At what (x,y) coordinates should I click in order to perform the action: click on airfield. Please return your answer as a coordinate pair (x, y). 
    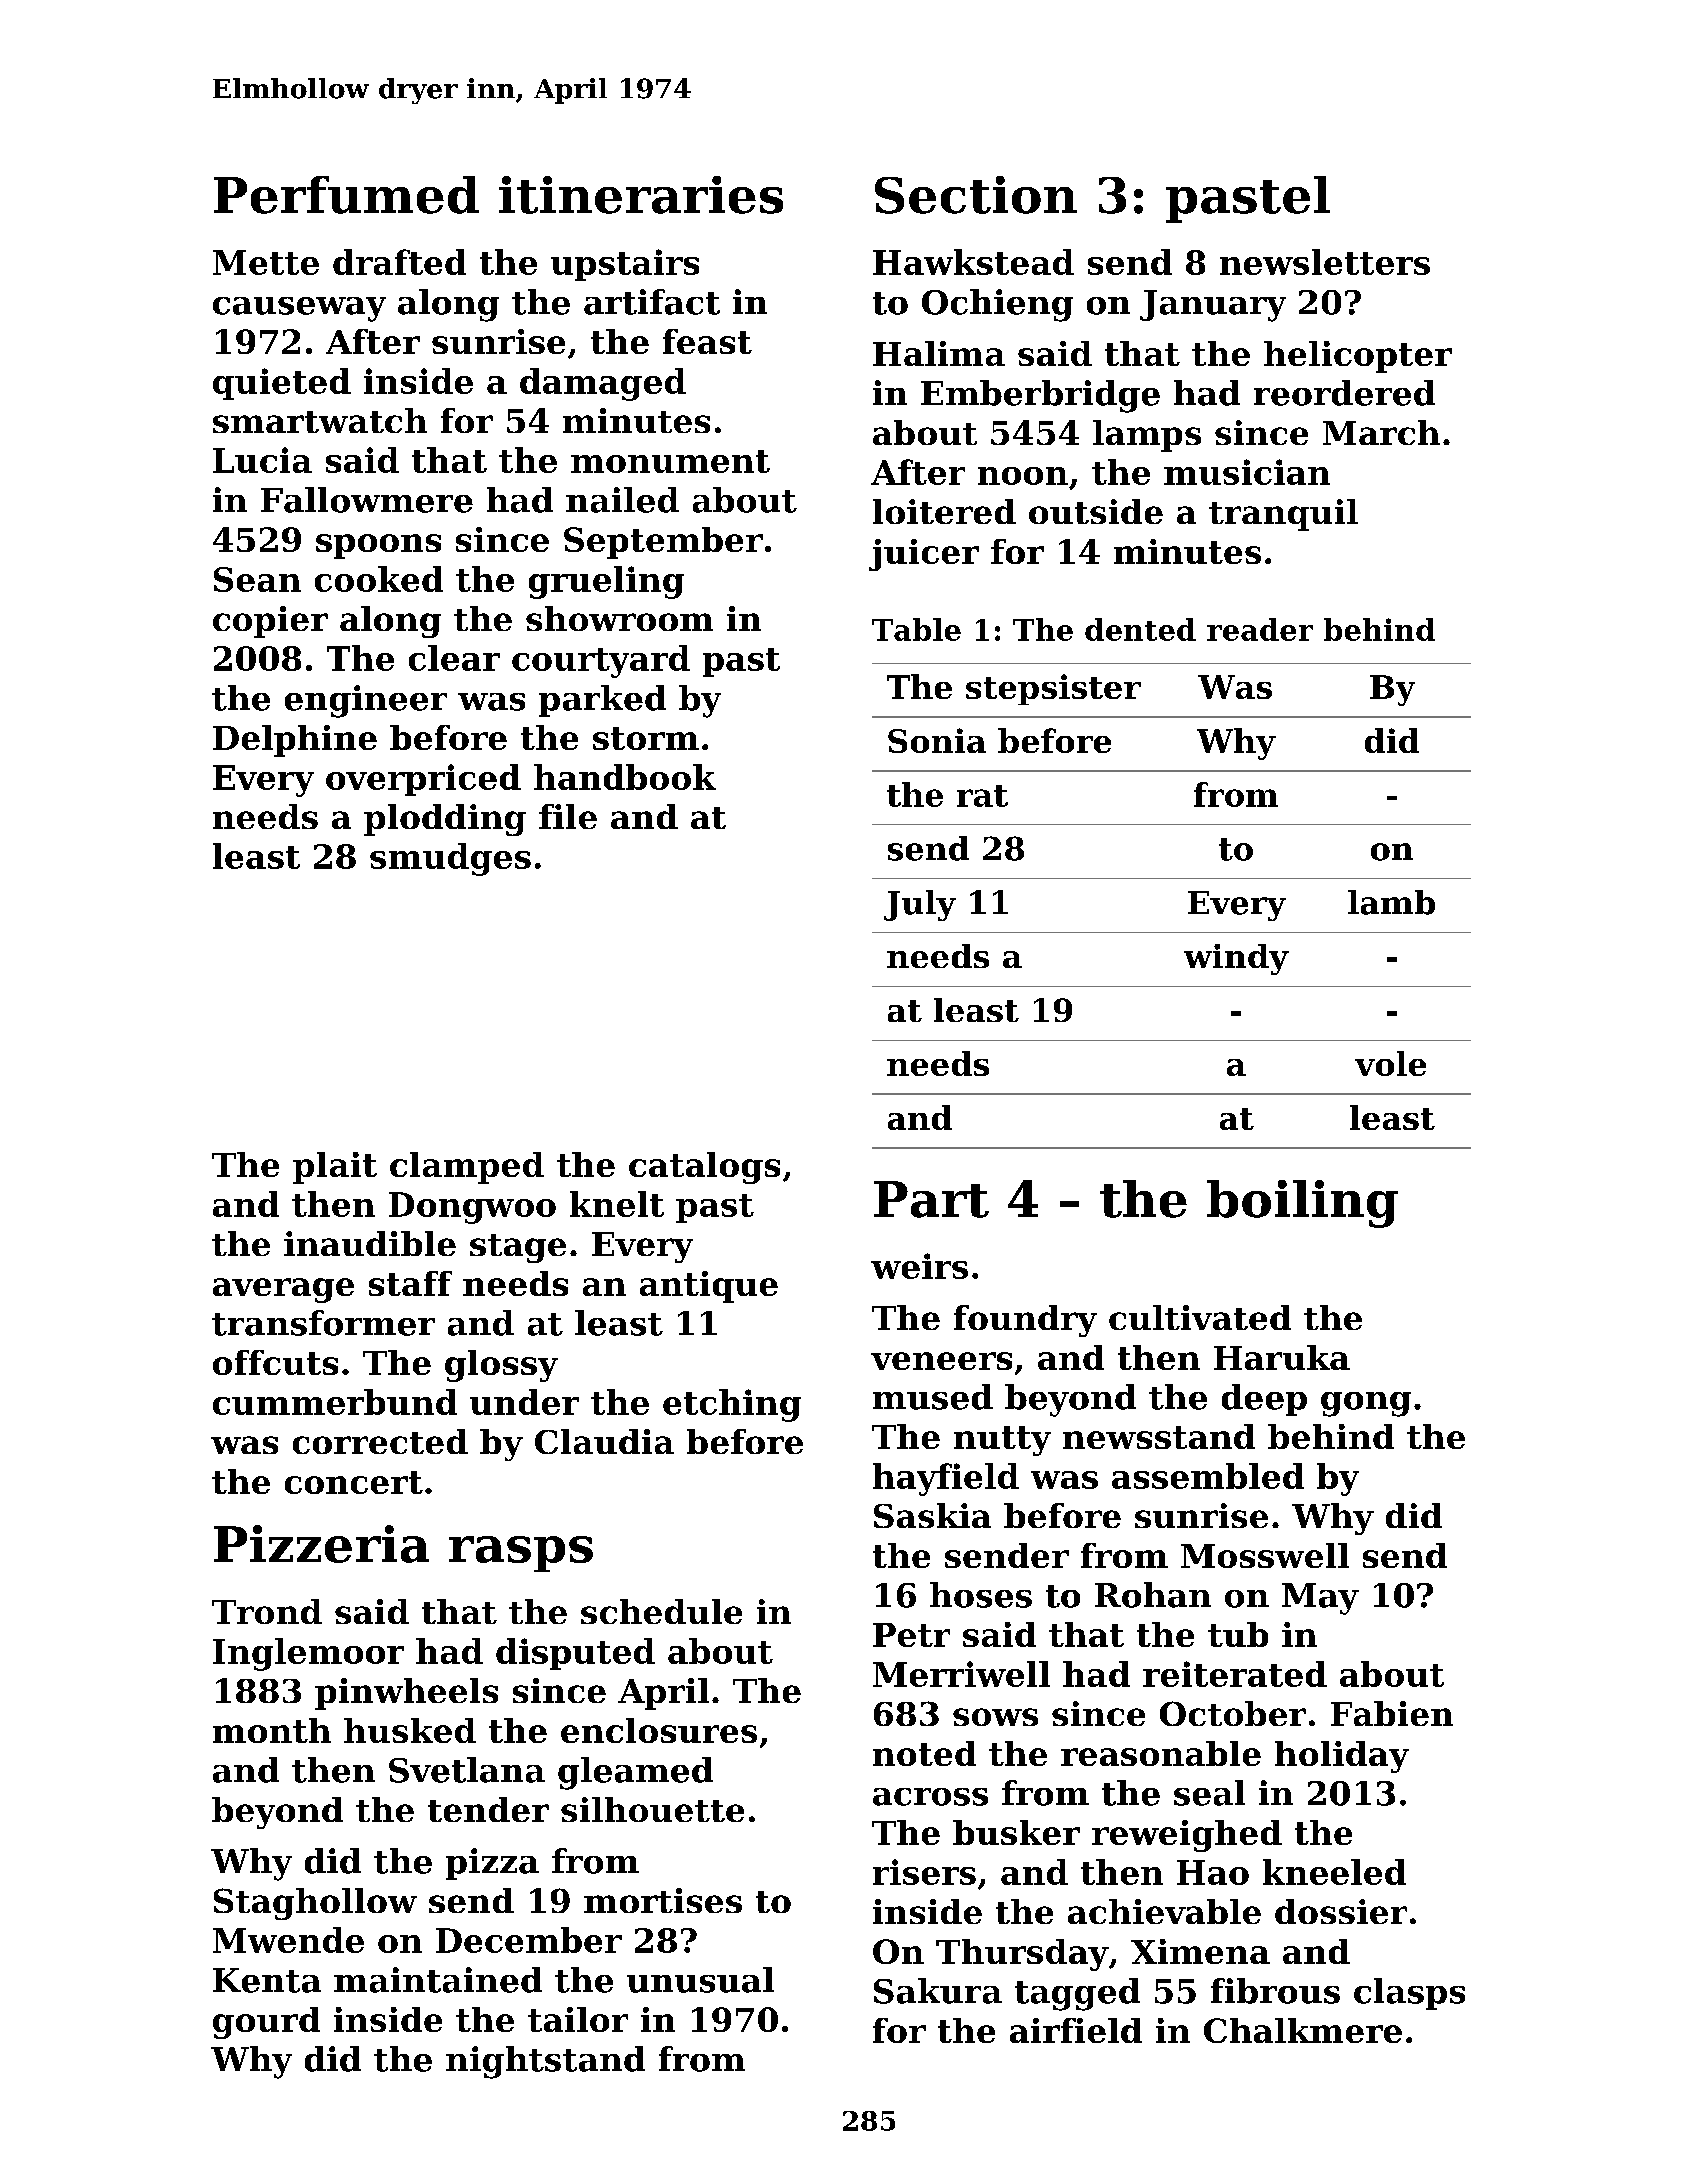
    Looking at the image, I should click on (1076, 2030).
